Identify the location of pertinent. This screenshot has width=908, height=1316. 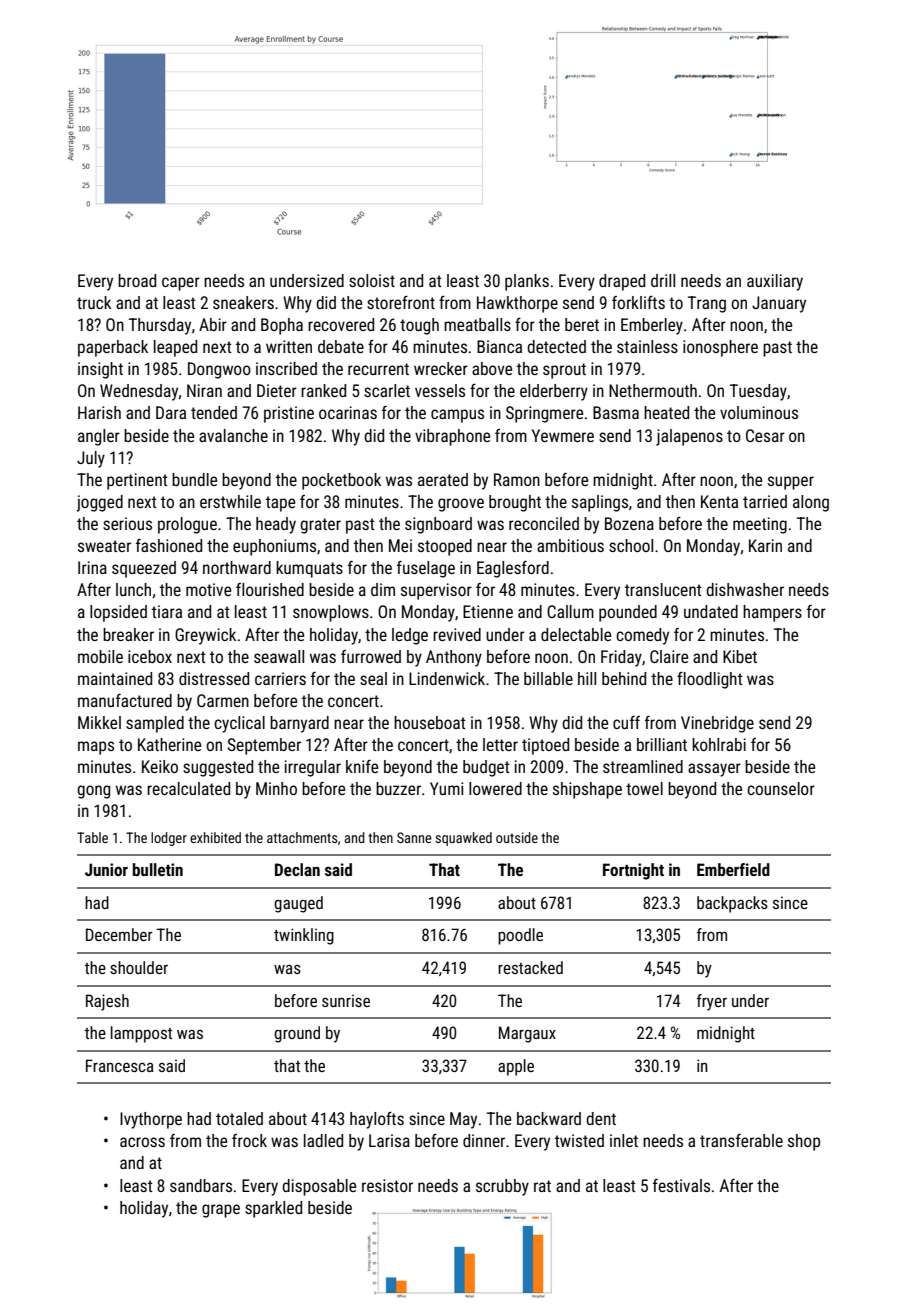
(137, 481).
